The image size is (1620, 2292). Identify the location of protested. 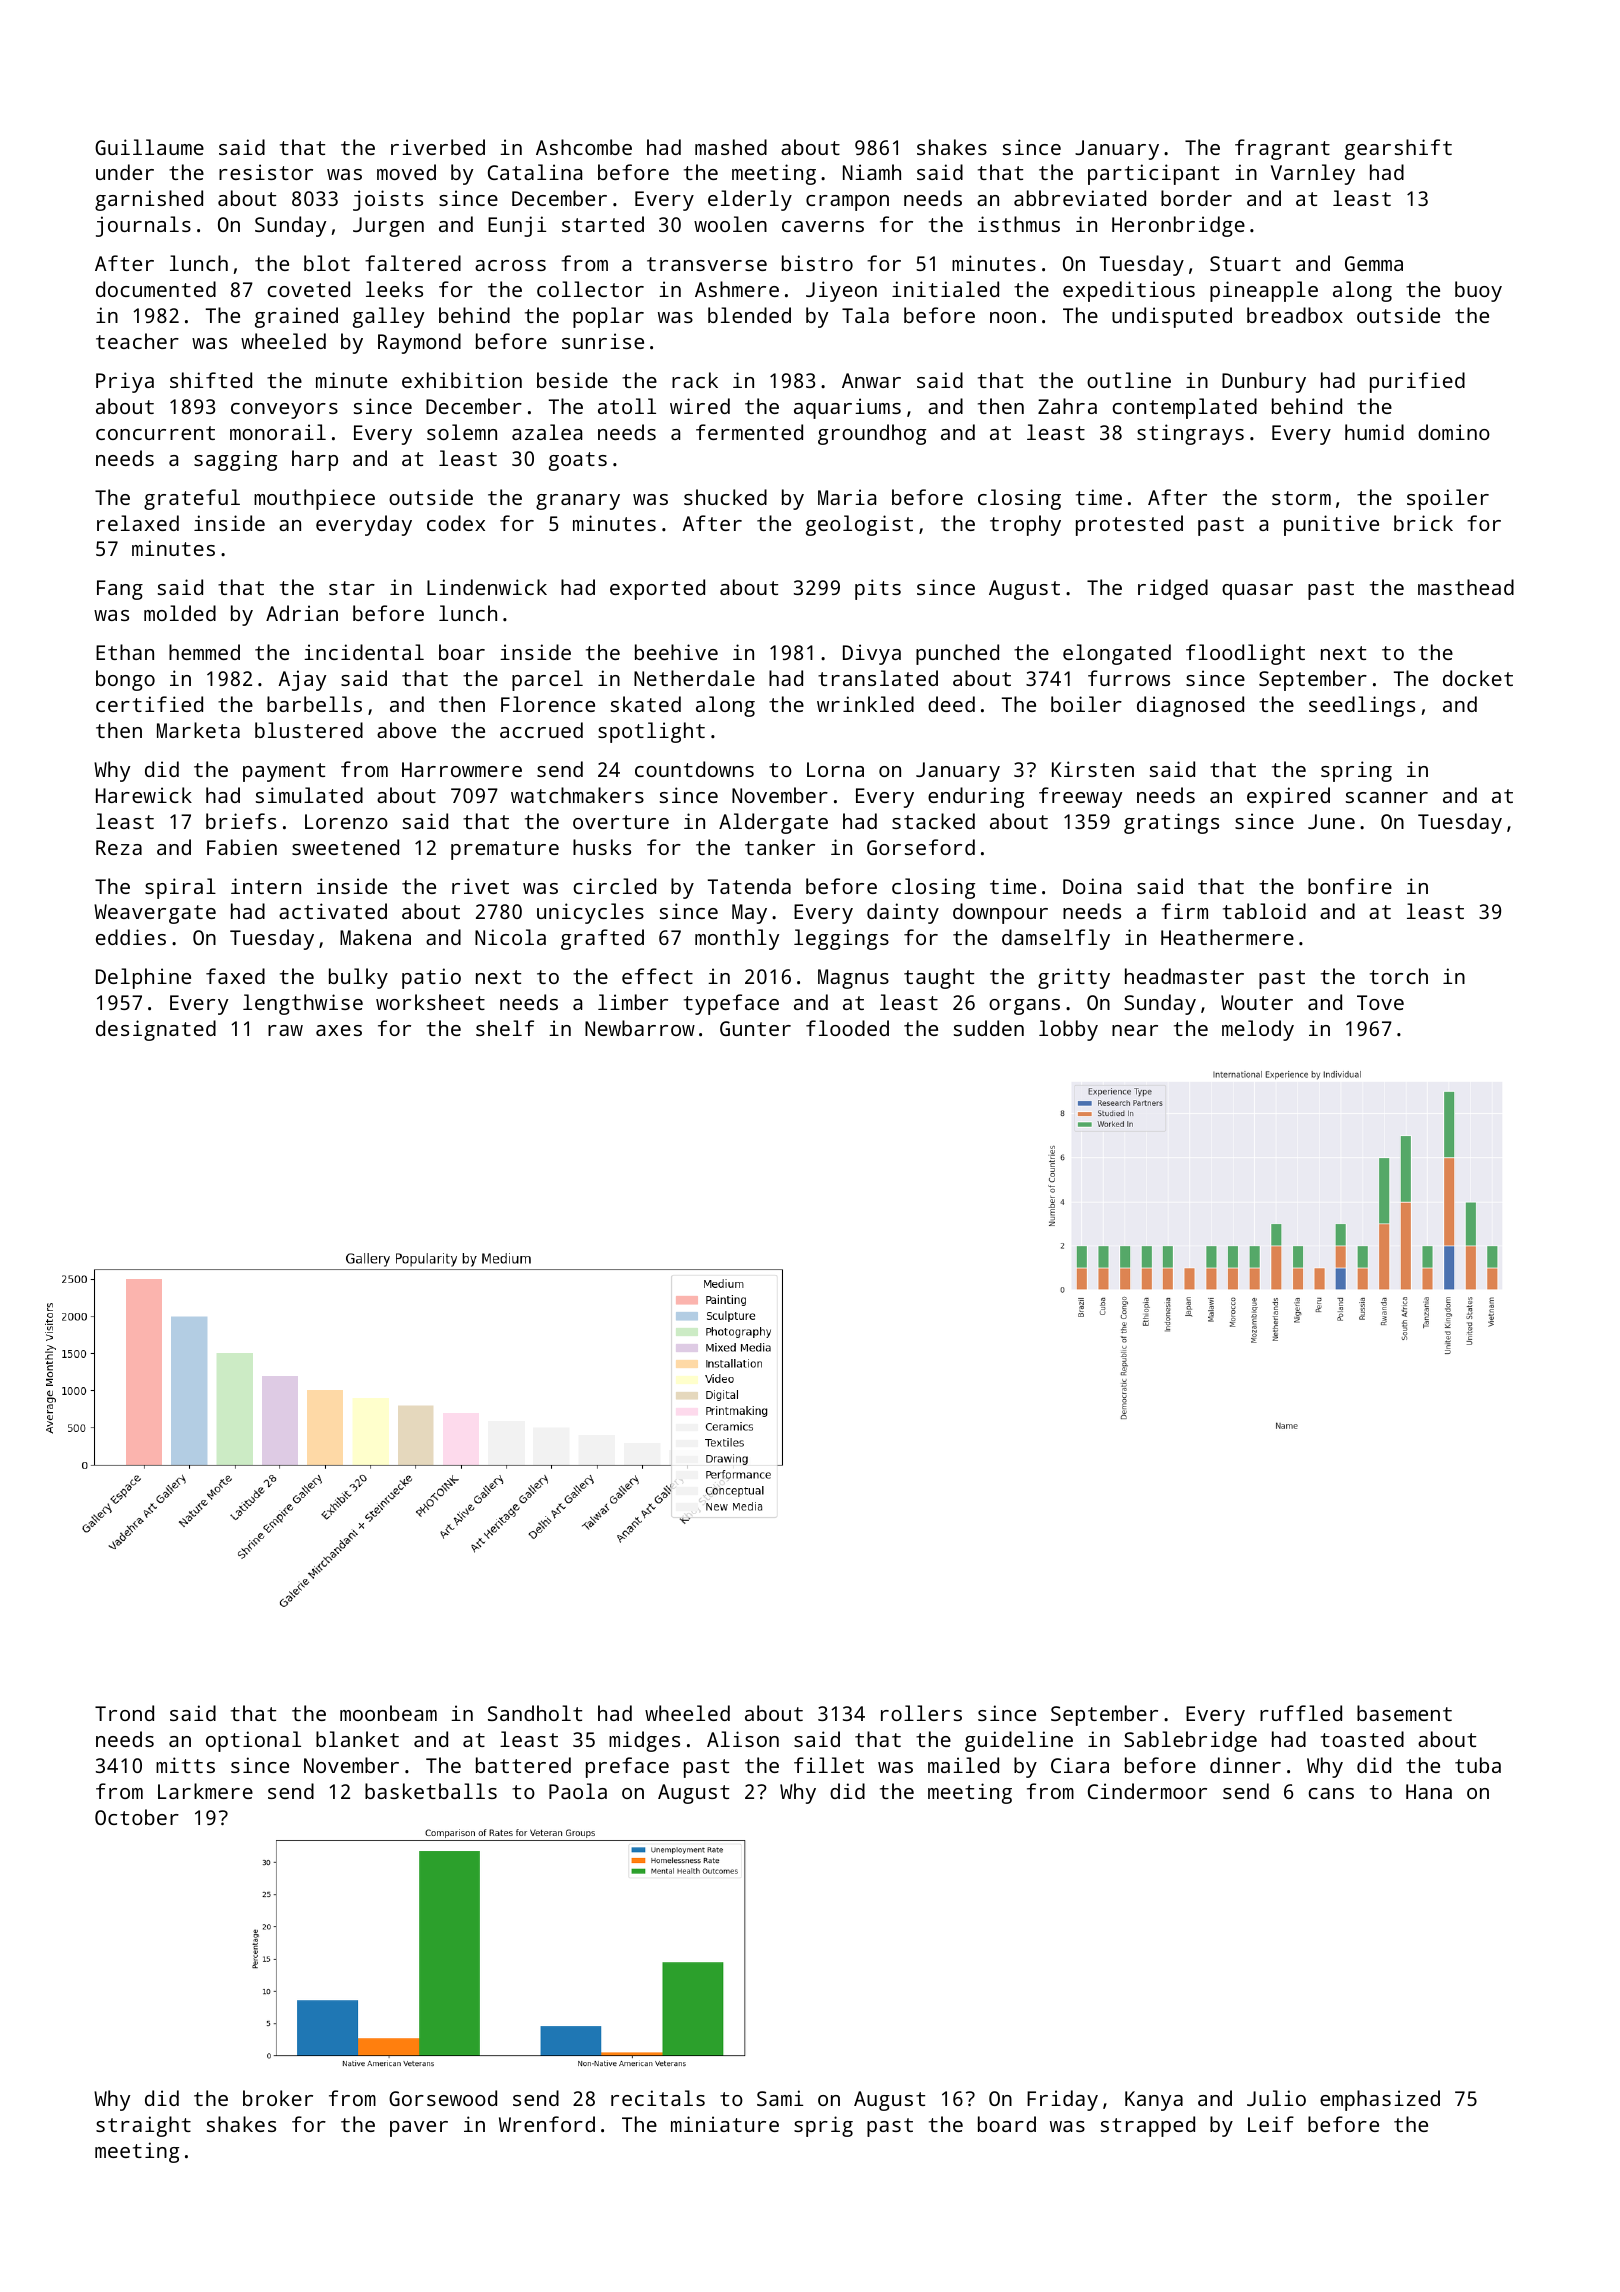
(1129, 525).
